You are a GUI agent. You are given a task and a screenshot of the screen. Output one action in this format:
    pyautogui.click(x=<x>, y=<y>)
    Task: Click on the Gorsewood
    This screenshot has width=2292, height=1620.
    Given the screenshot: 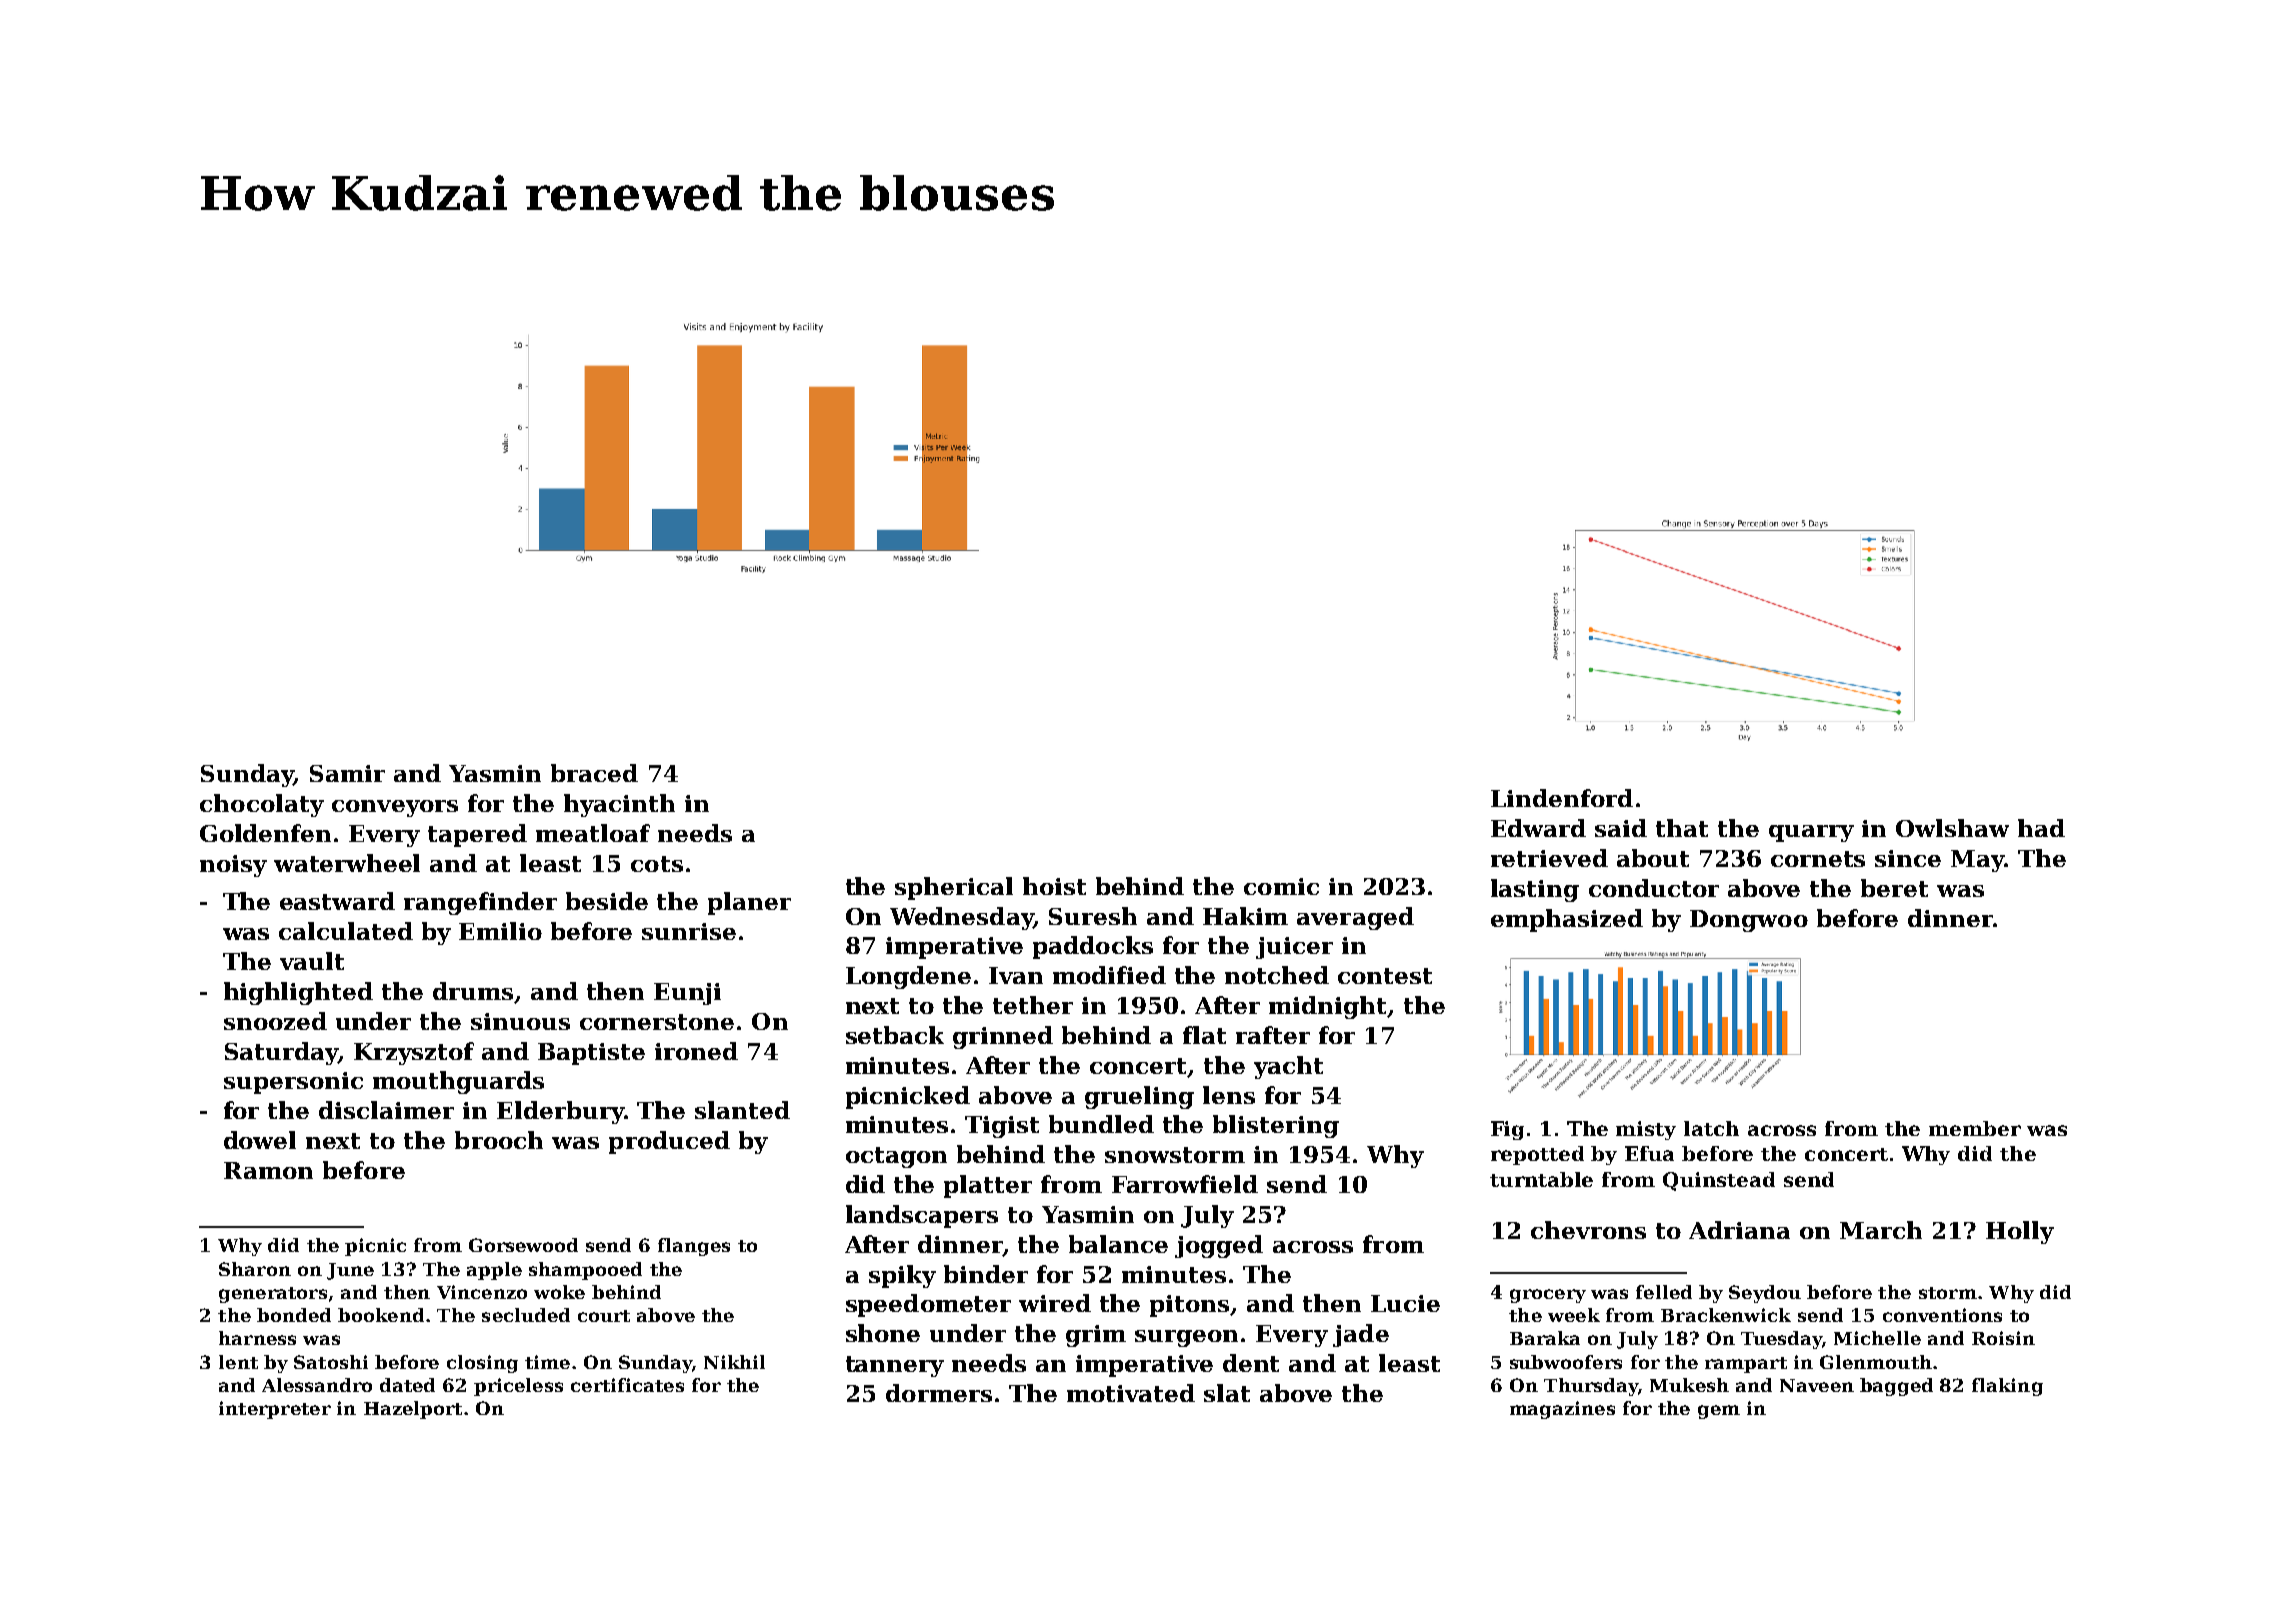 What is the action you would take?
    pyautogui.click(x=523, y=1245)
